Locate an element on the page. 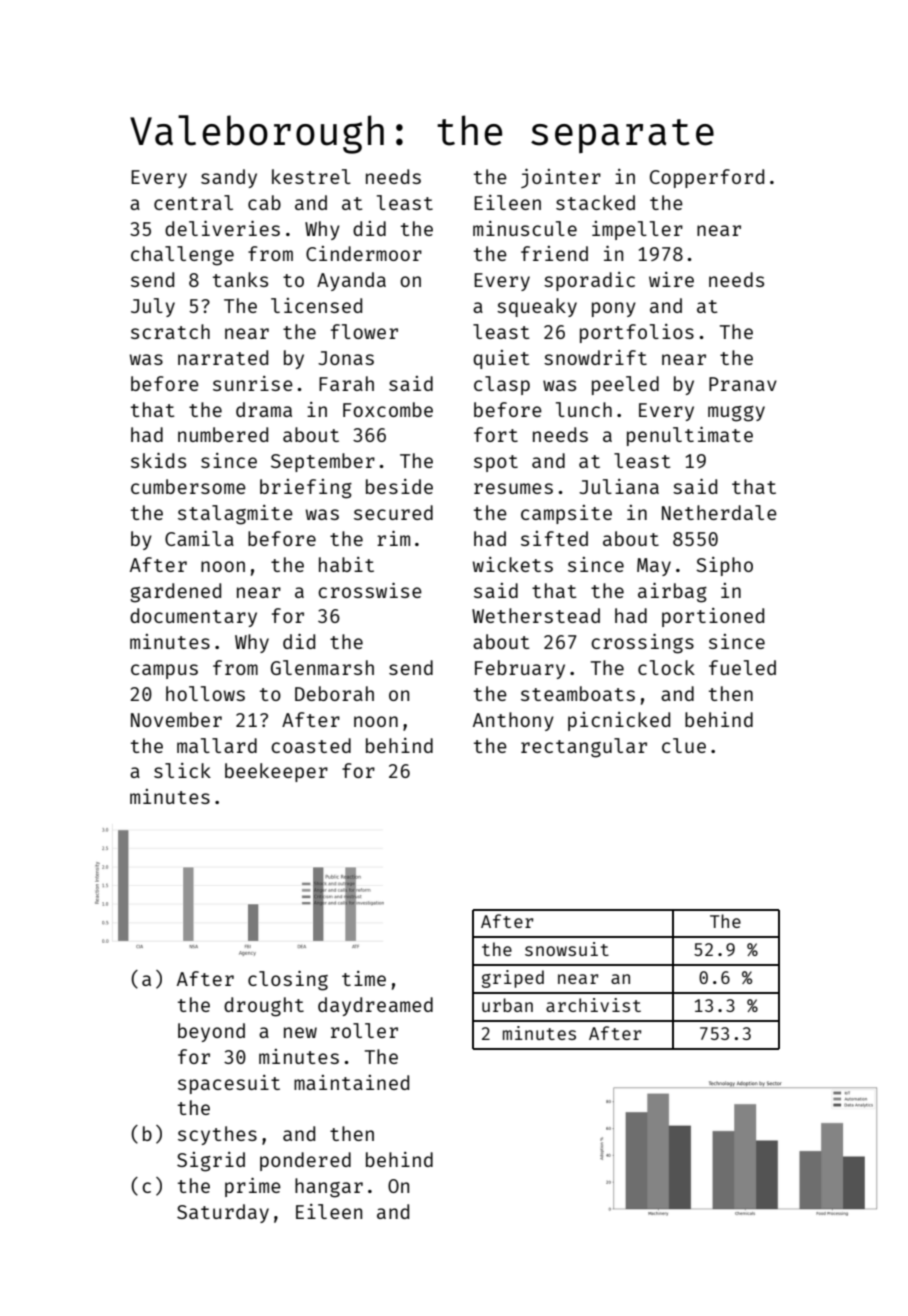 This page has height=1316, width=908. urban is located at coordinates (507, 1005).
